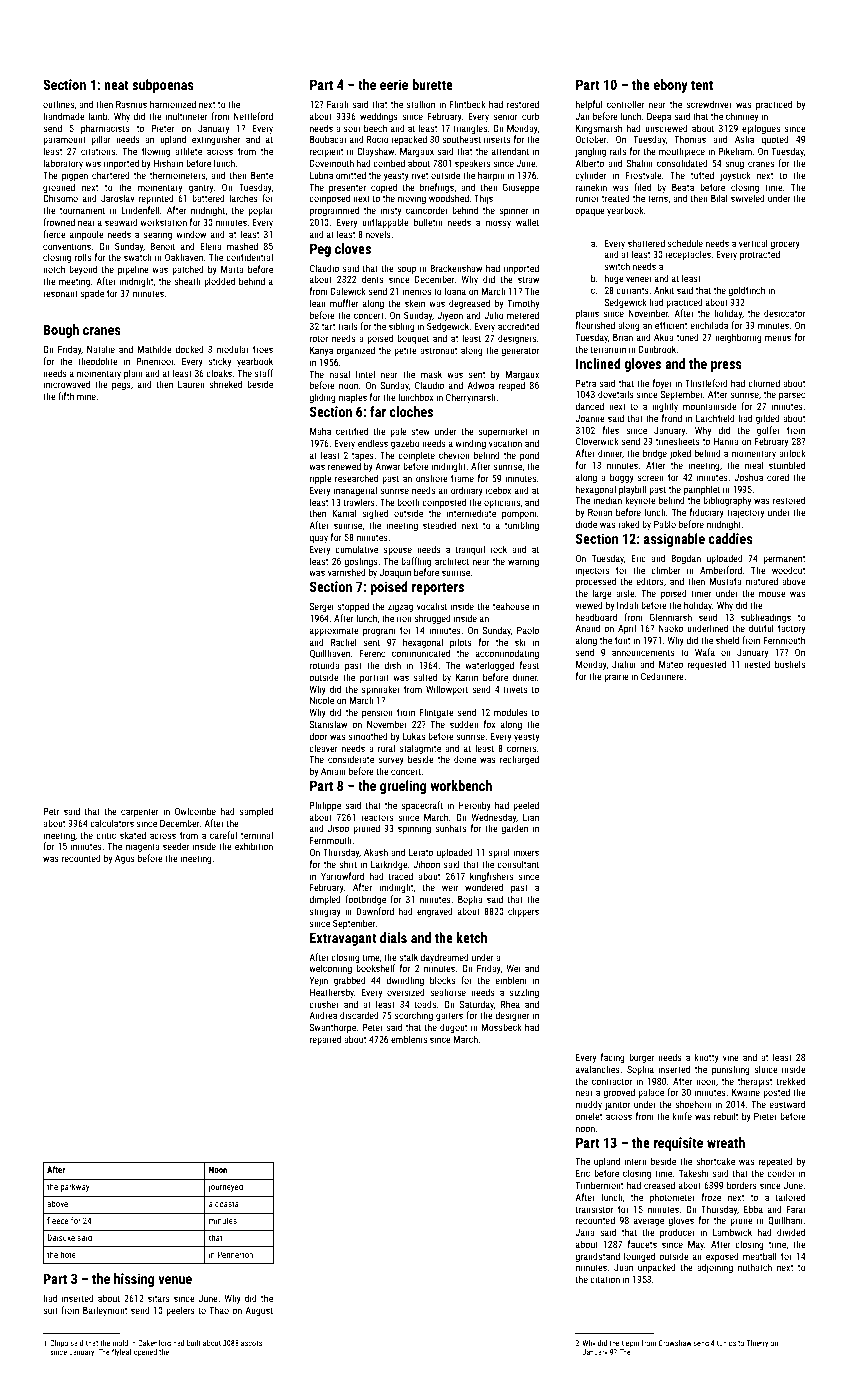 This screenshot has height=1400, width=849. I want to click on ascots, so click(251, 1343).
